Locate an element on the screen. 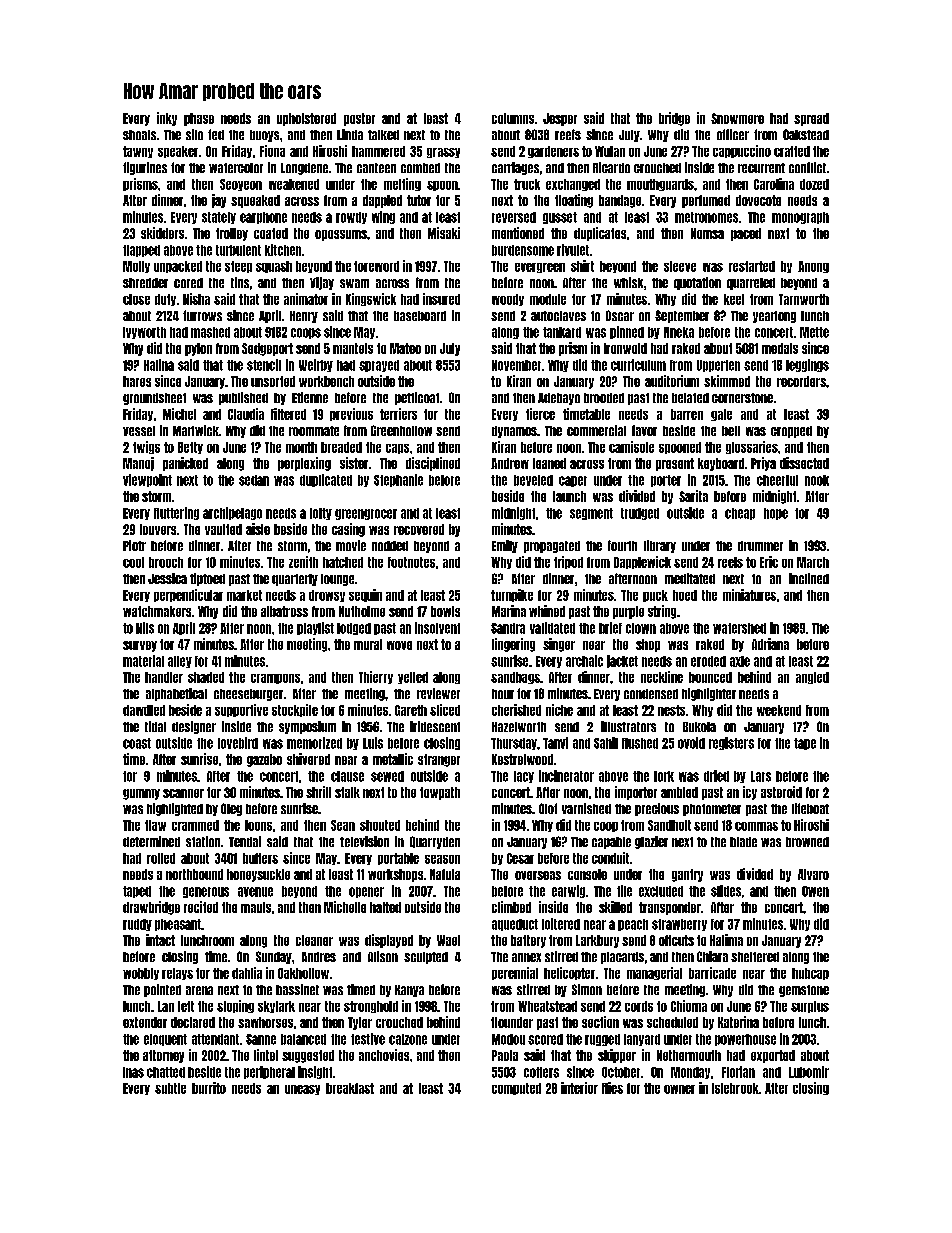 This screenshot has width=952, height=1233. phase is located at coordinates (199, 119).
